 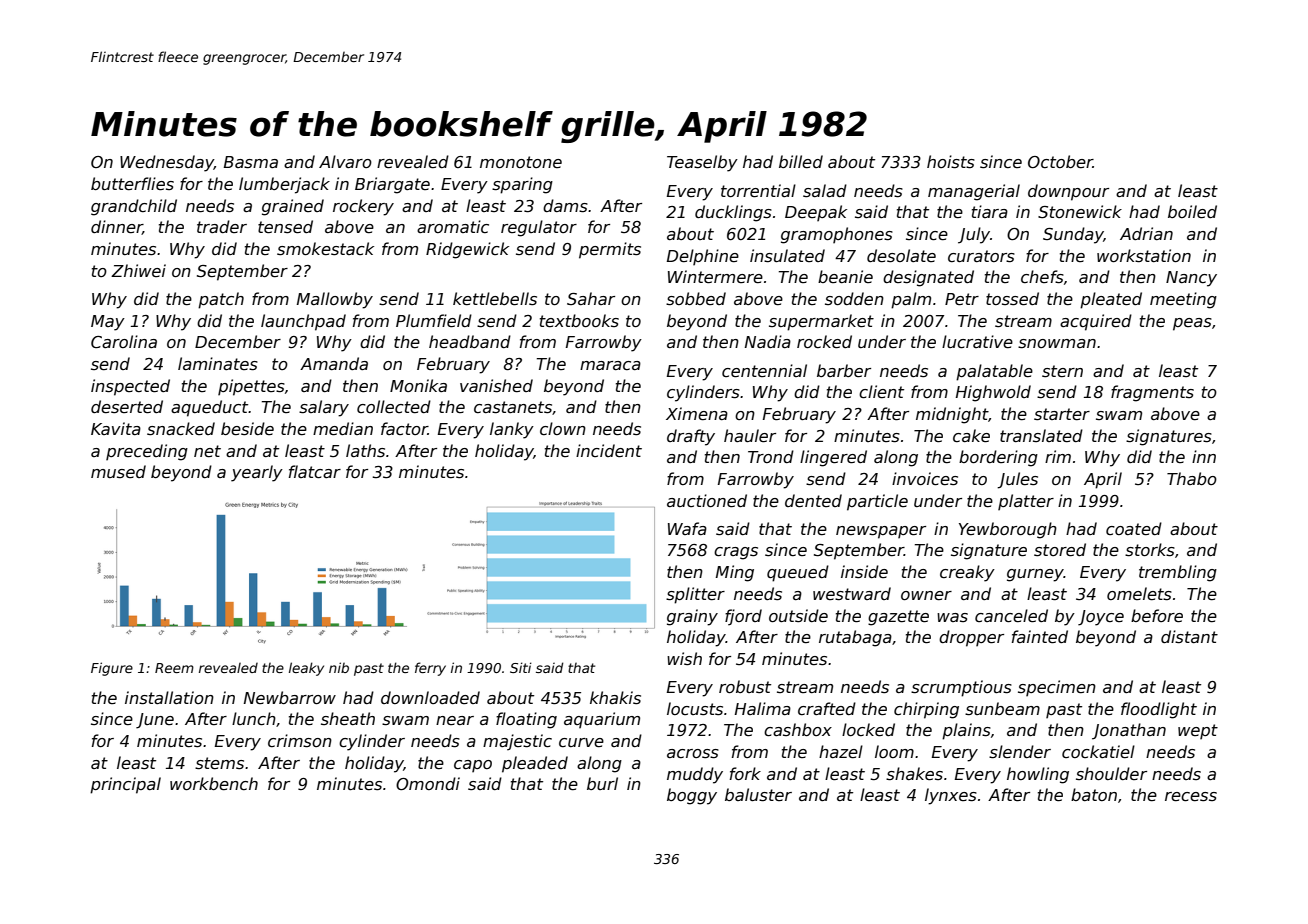 I want to click on billed, so click(x=801, y=162).
